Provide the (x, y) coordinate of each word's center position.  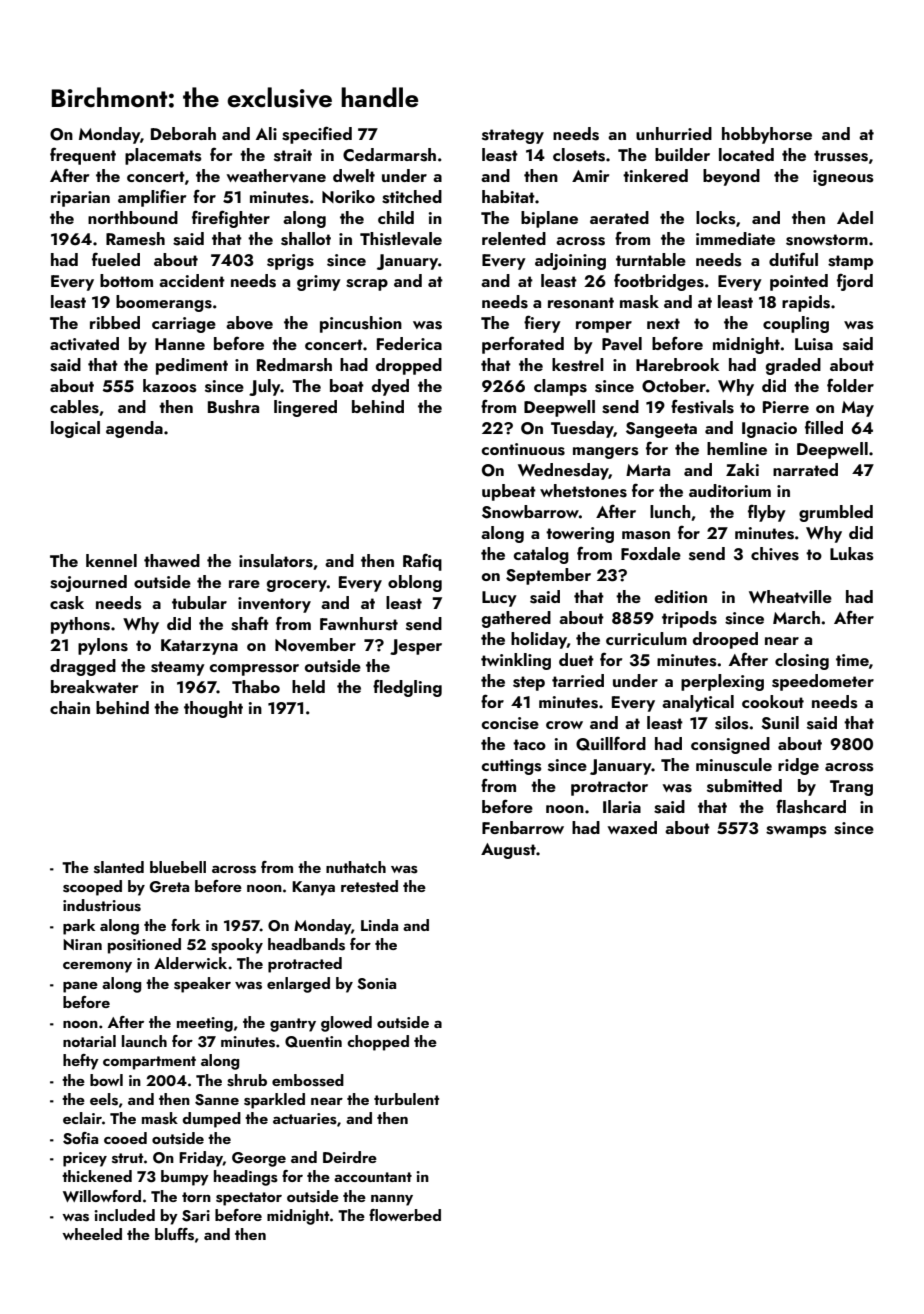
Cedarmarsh (389, 155)
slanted (119, 867)
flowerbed (405, 1215)
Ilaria (622, 806)
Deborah (183, 133)
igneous (843, 178)
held (308, 686)
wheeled (92, 1234)
